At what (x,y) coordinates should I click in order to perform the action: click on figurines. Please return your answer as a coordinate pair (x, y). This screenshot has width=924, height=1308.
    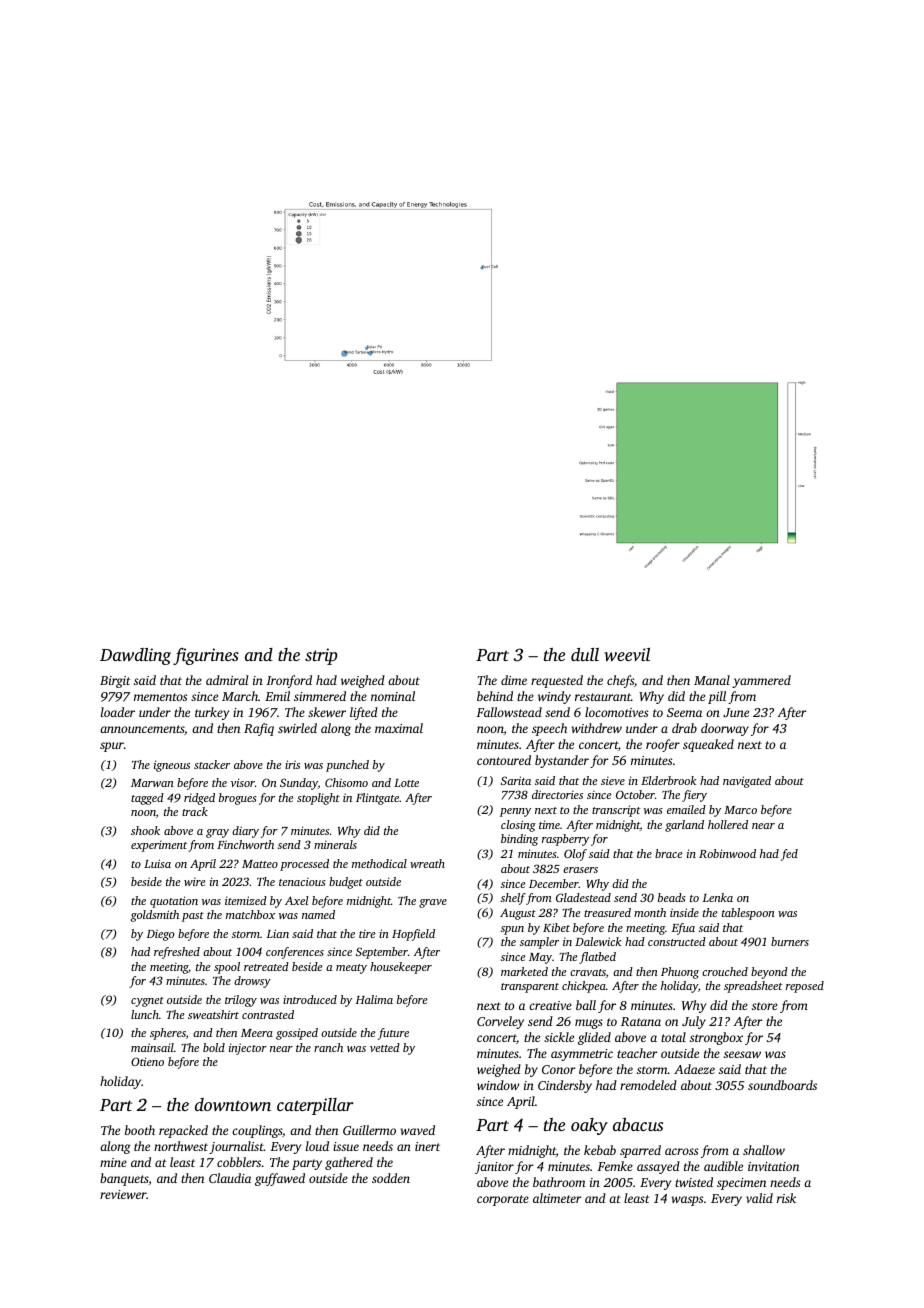
    Looking at the image, I should click on (206, 656).
